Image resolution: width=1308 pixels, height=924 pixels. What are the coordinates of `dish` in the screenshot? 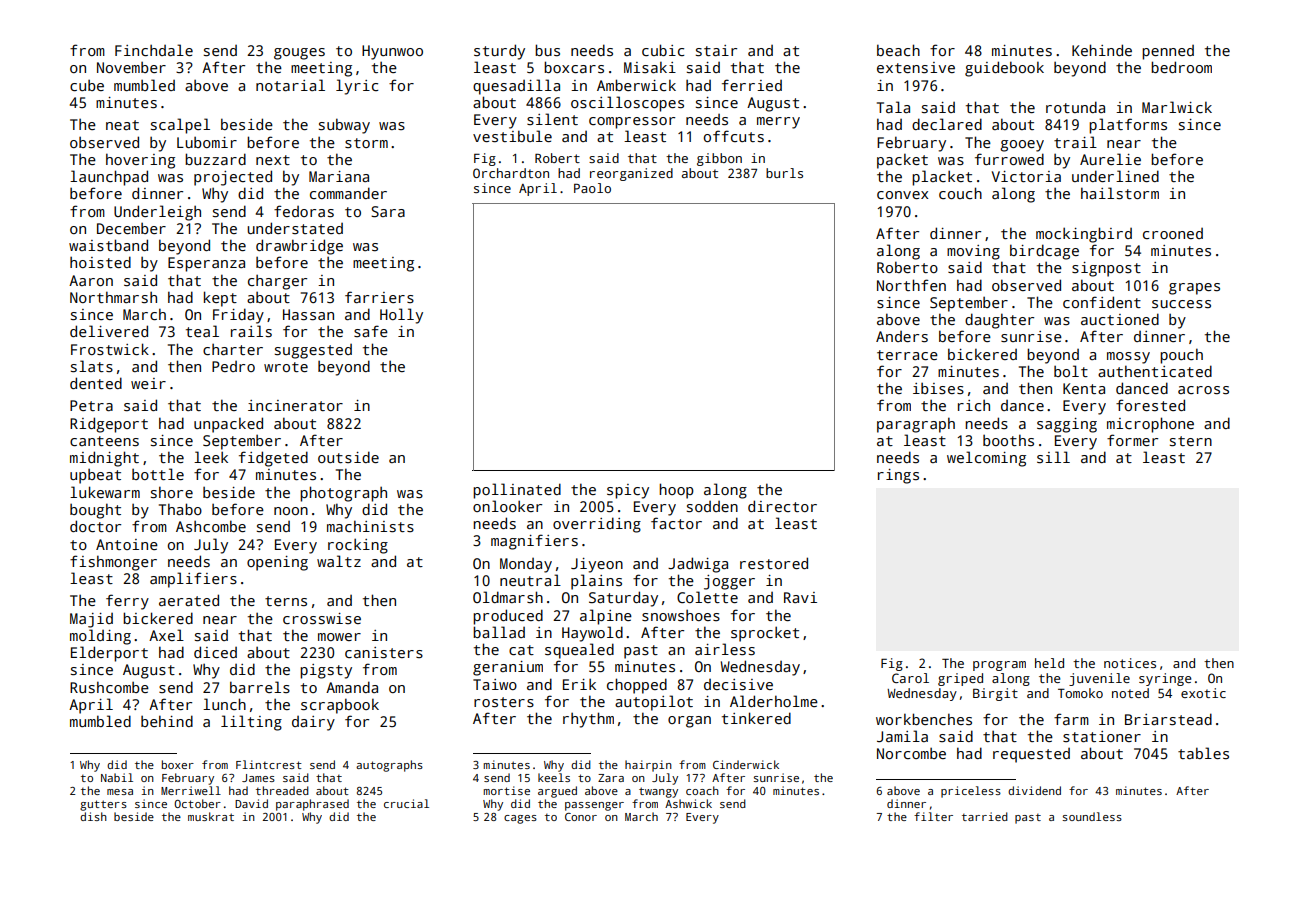 It's located at (93, 816).
